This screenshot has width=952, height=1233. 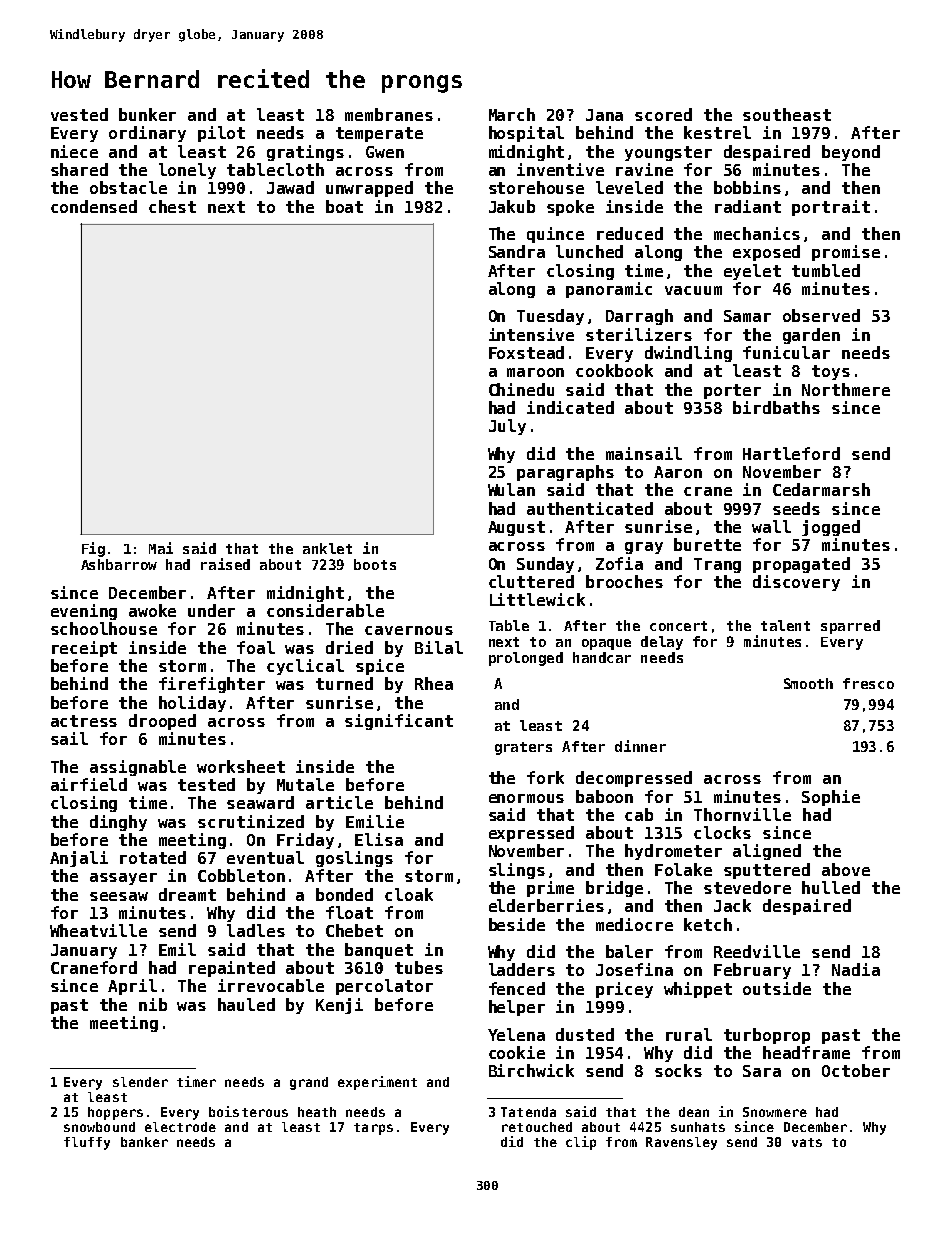 I want to click on vats, so click(x=807, y=1142).
